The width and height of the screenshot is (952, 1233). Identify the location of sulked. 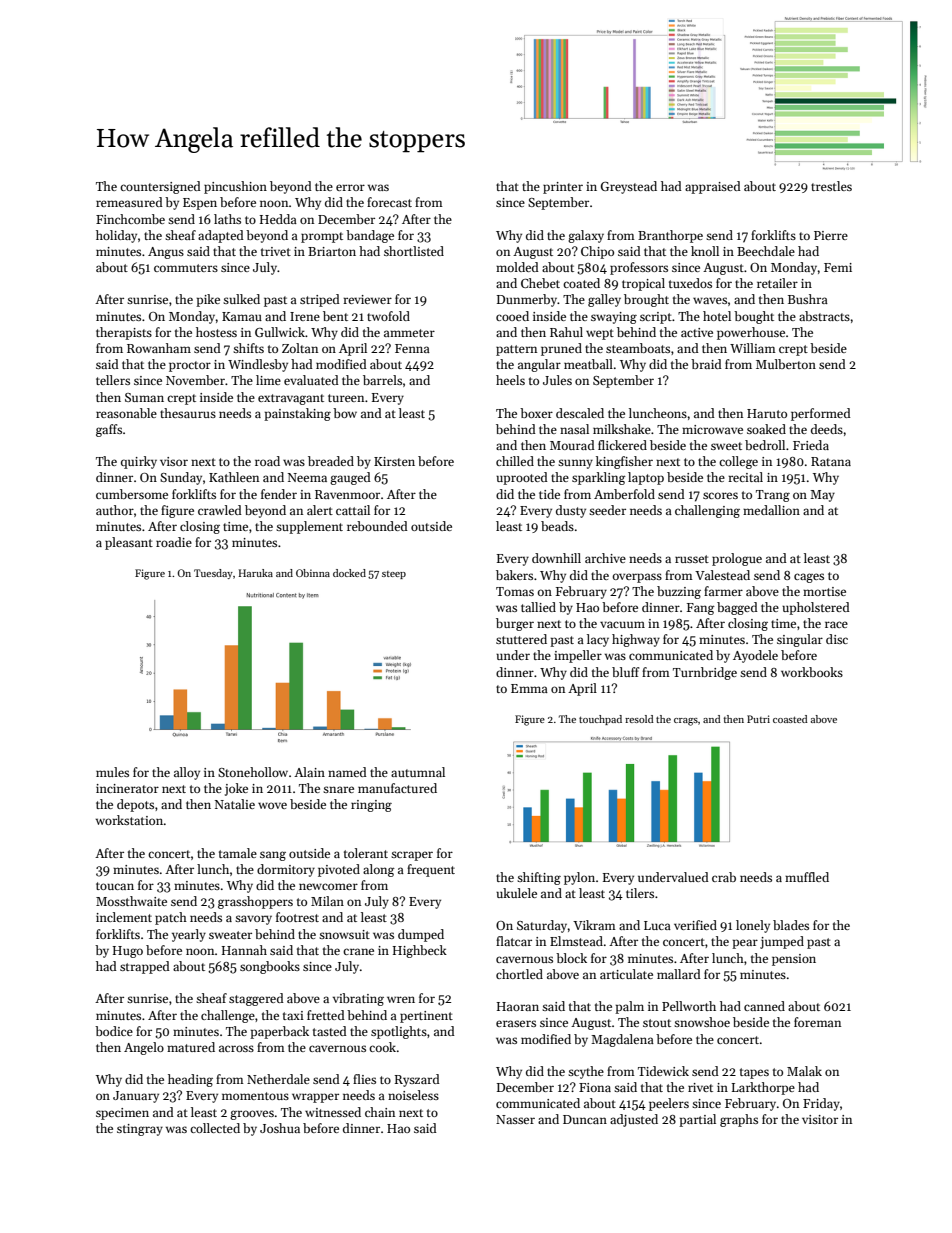
(241, 299).
